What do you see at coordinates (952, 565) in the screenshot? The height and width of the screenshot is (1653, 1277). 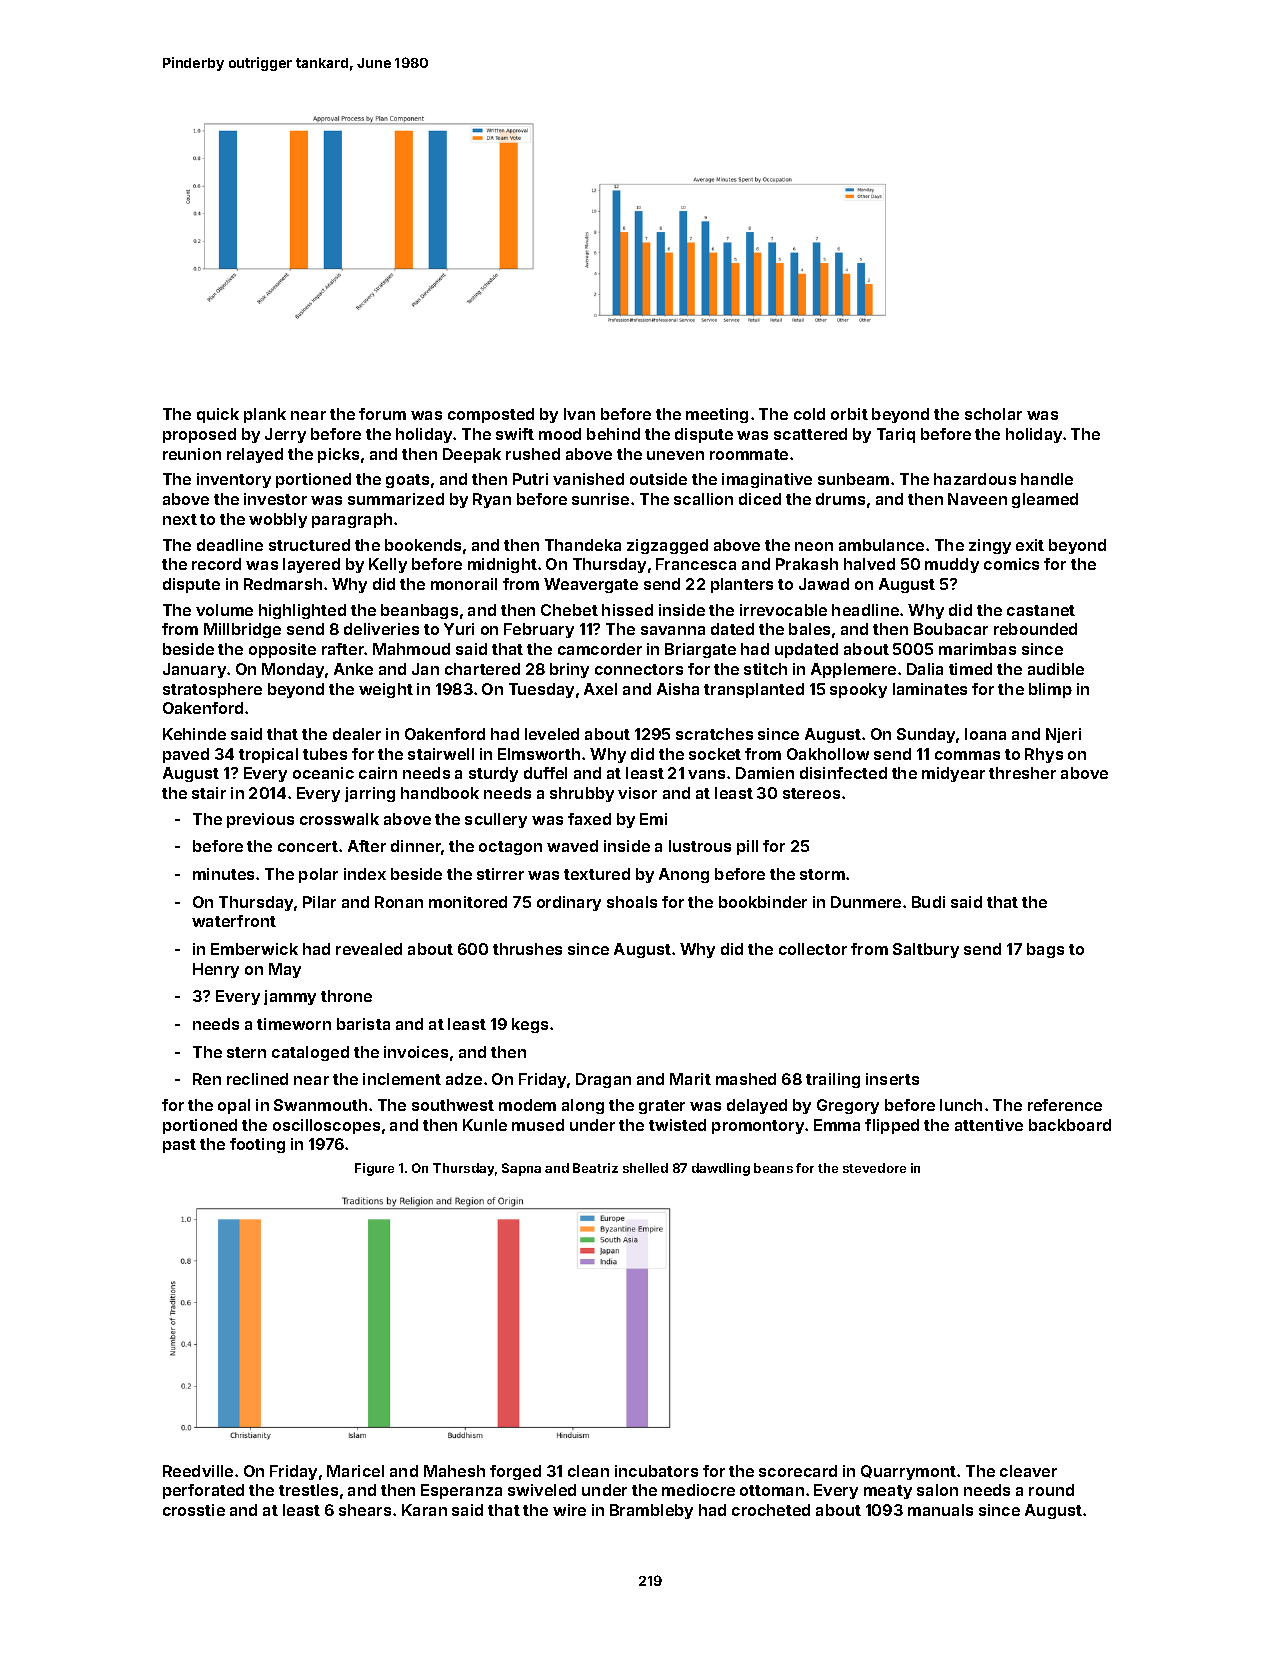 I see `muddy` at bounding box center [952, 565].
